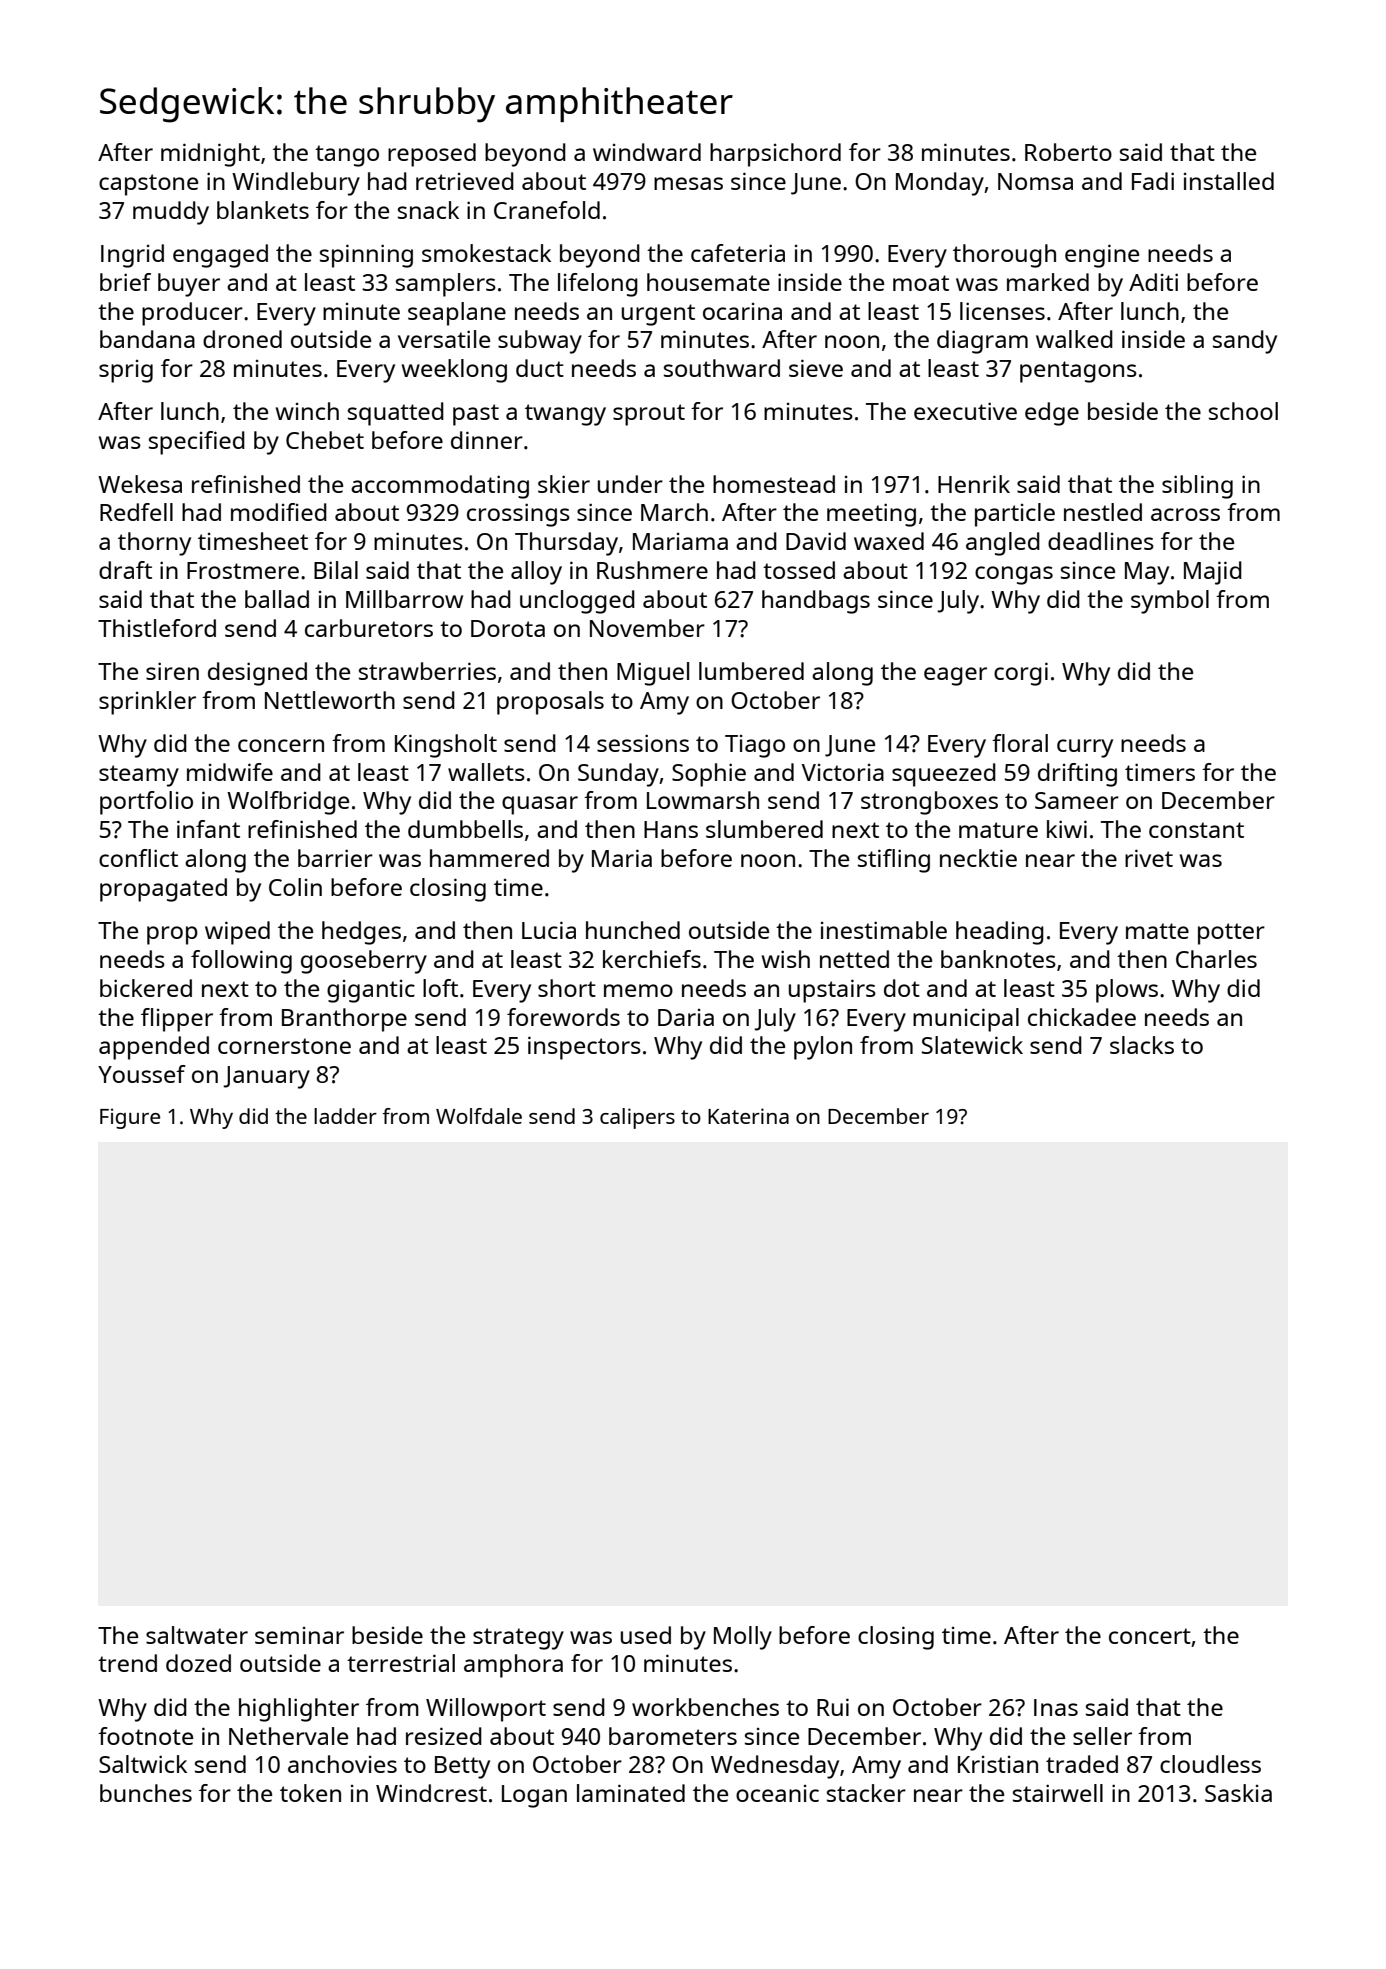 This document has width=1386, height=1969. What do you see at coordinates (646, 1635) in the document?
I see `used` at bounding box center [646, 1635].
